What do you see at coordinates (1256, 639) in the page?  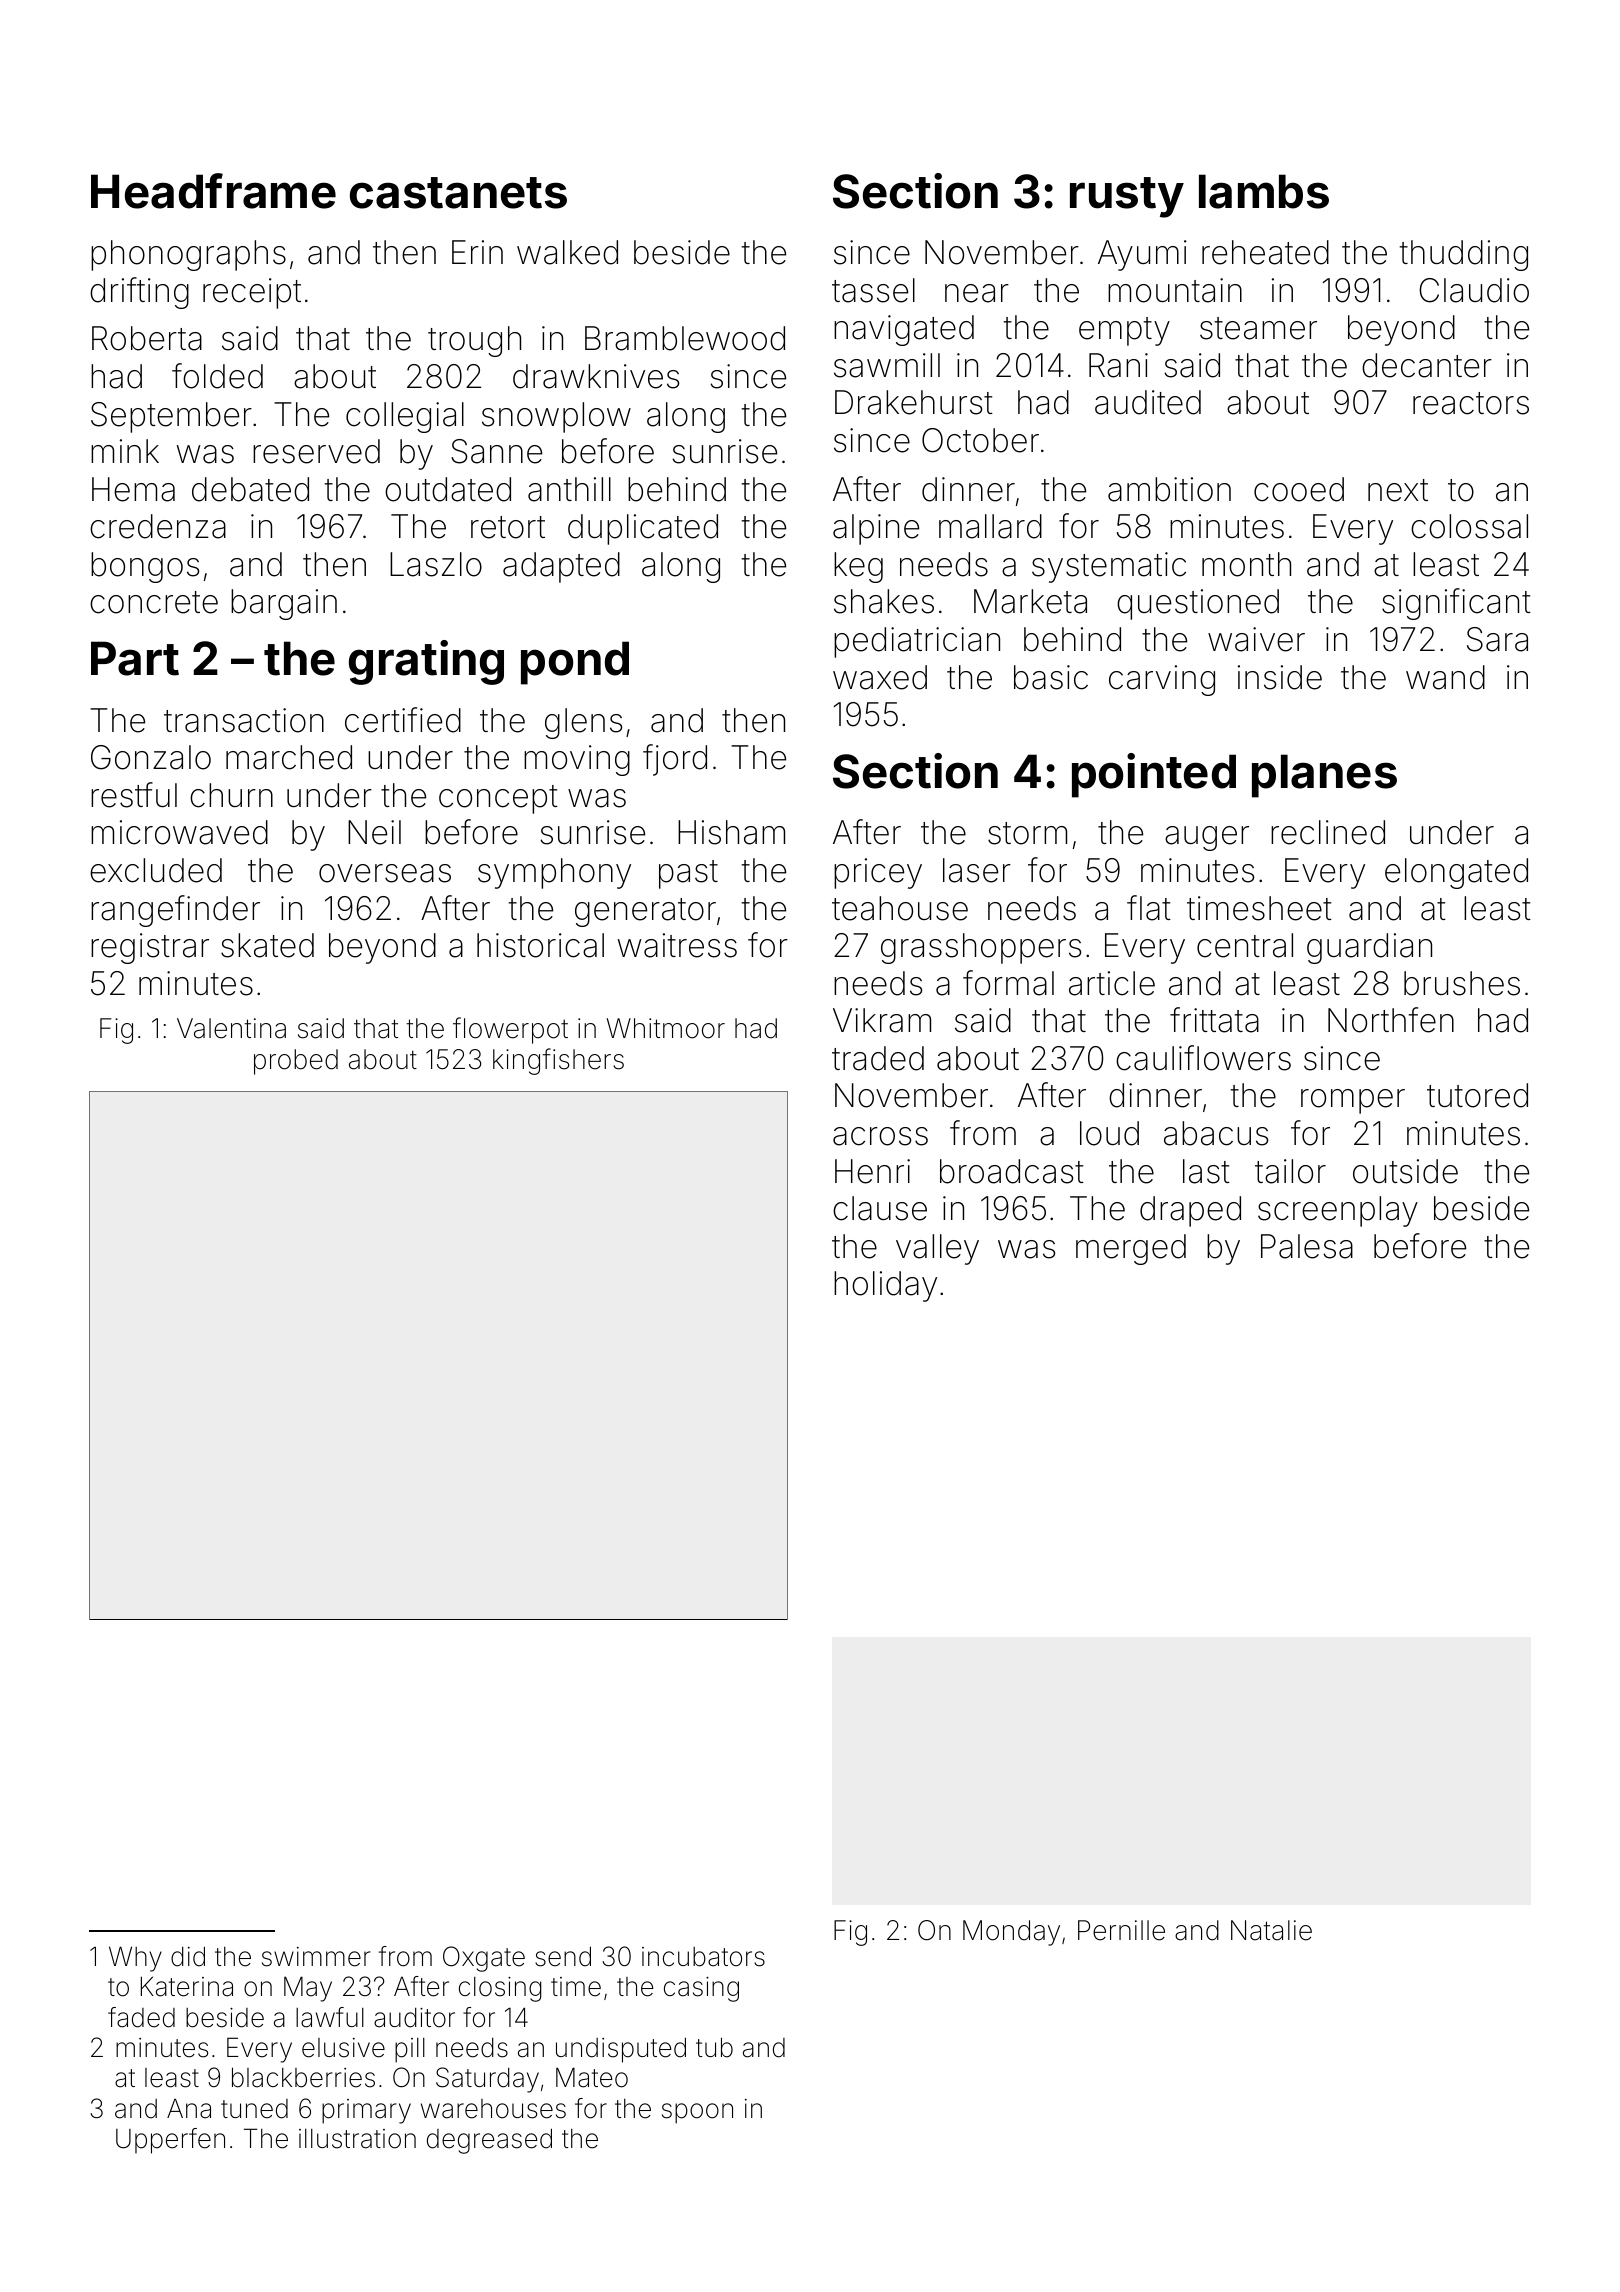 I see `waiver` at bounding box center [1256, 639].
